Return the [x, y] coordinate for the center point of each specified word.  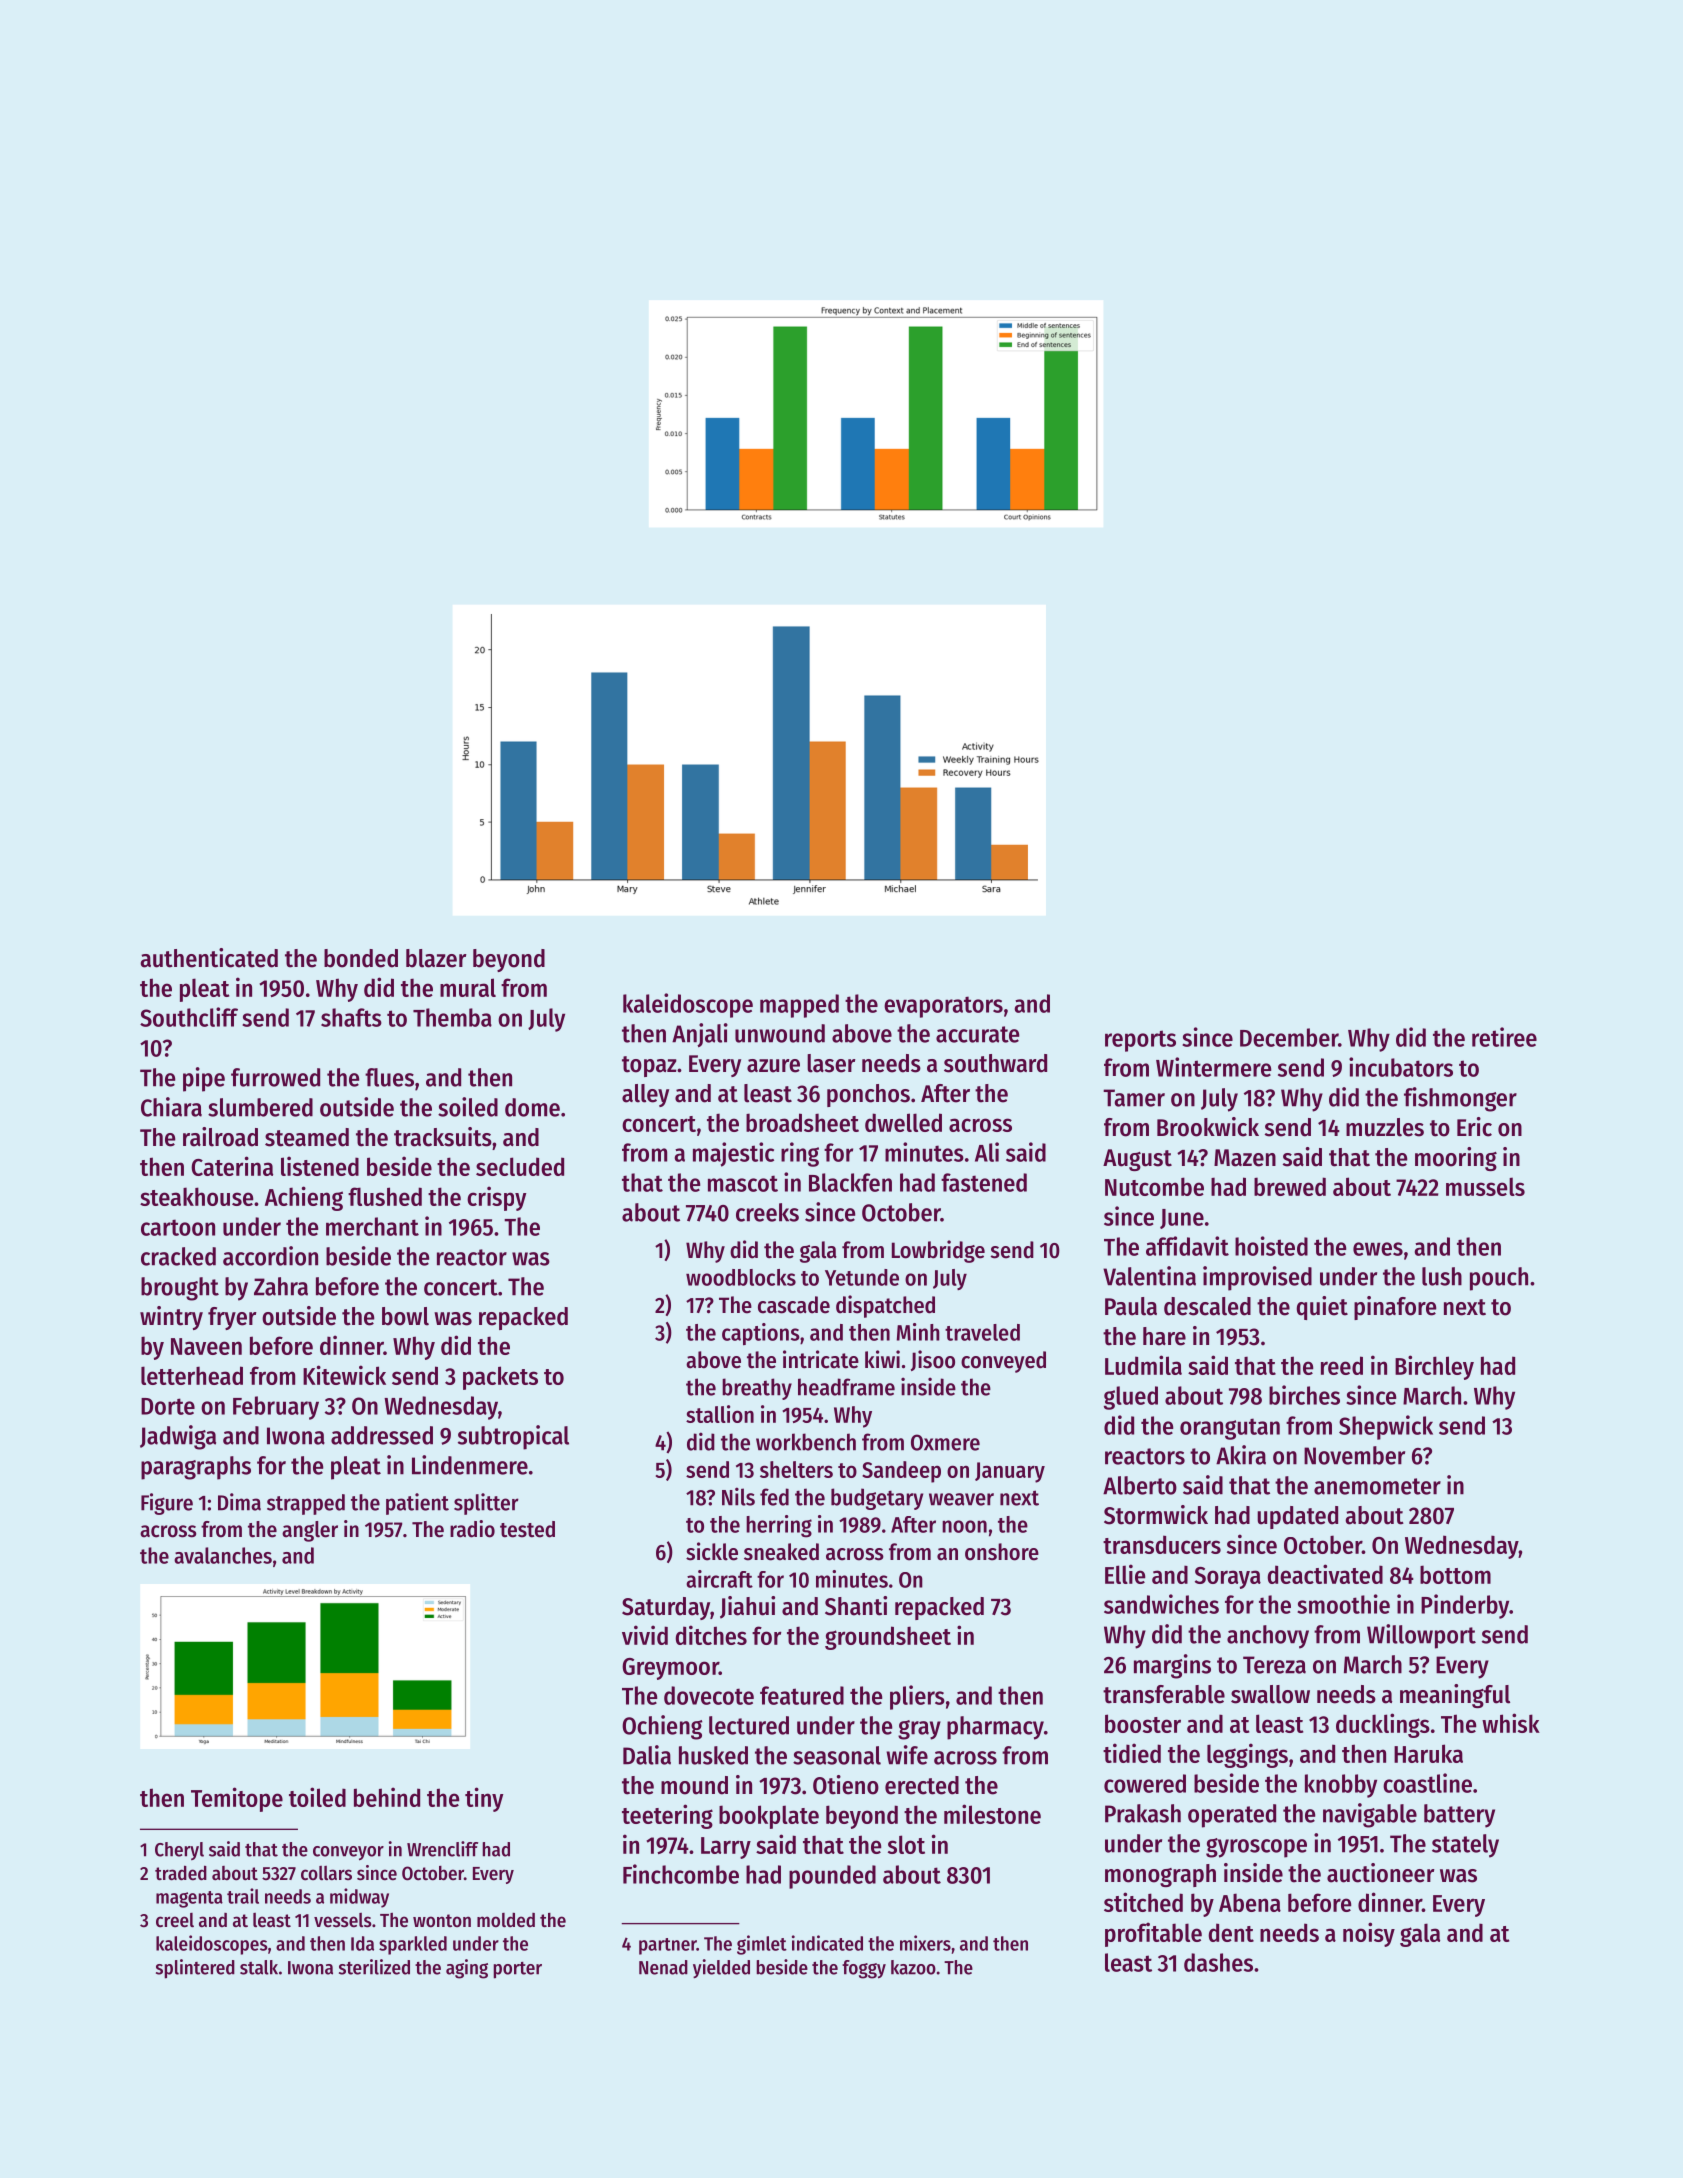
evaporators [943, 1007]
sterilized [374, 1967]
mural [468, 987]
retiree [1504, 1037]
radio [472, 1529]
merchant [372, 1226]
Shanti [856, 1606]
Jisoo [933, 1360]
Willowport [1421, 1636]
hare [1164, 1336]
